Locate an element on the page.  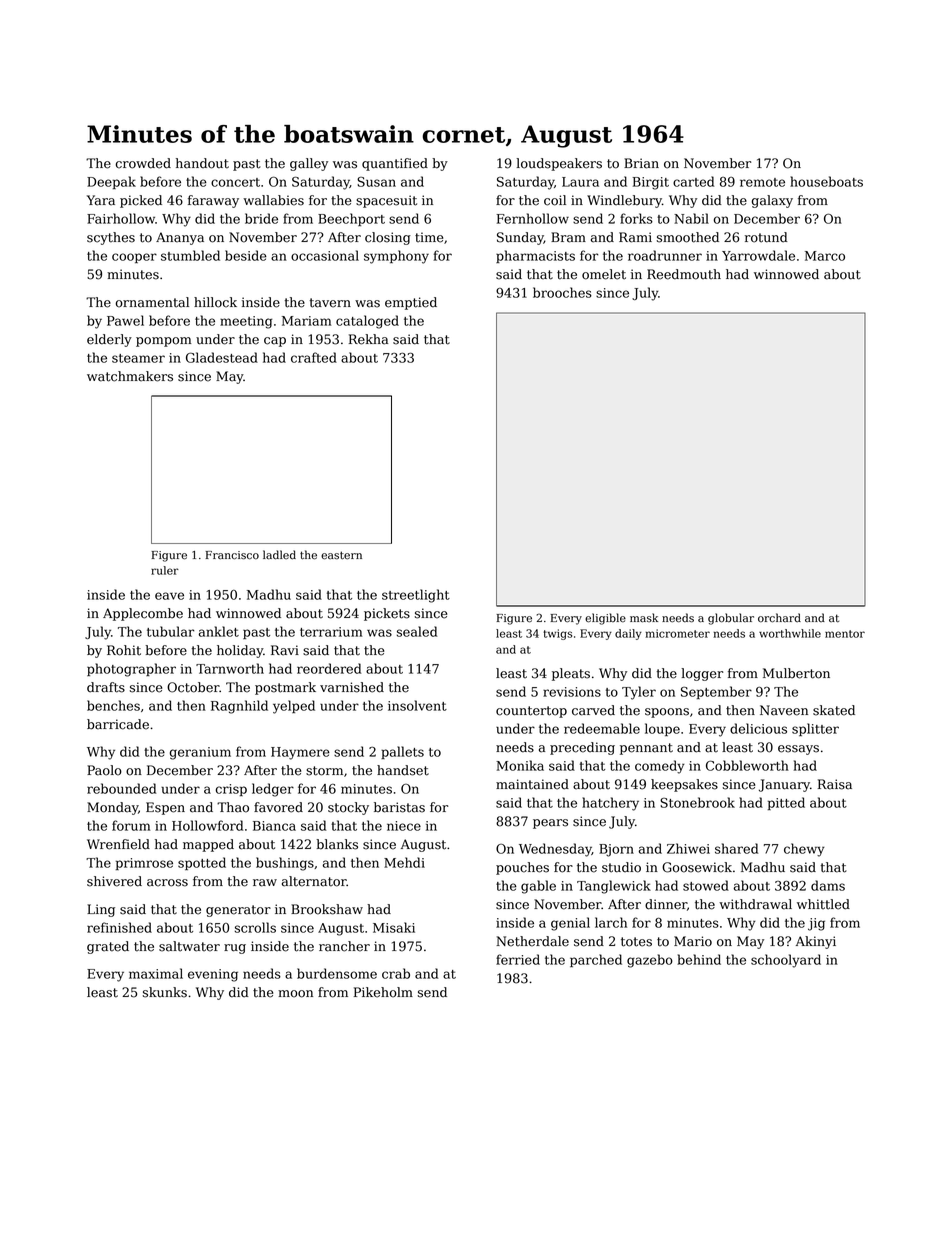
ladled is located at coordinates (279, 555).
